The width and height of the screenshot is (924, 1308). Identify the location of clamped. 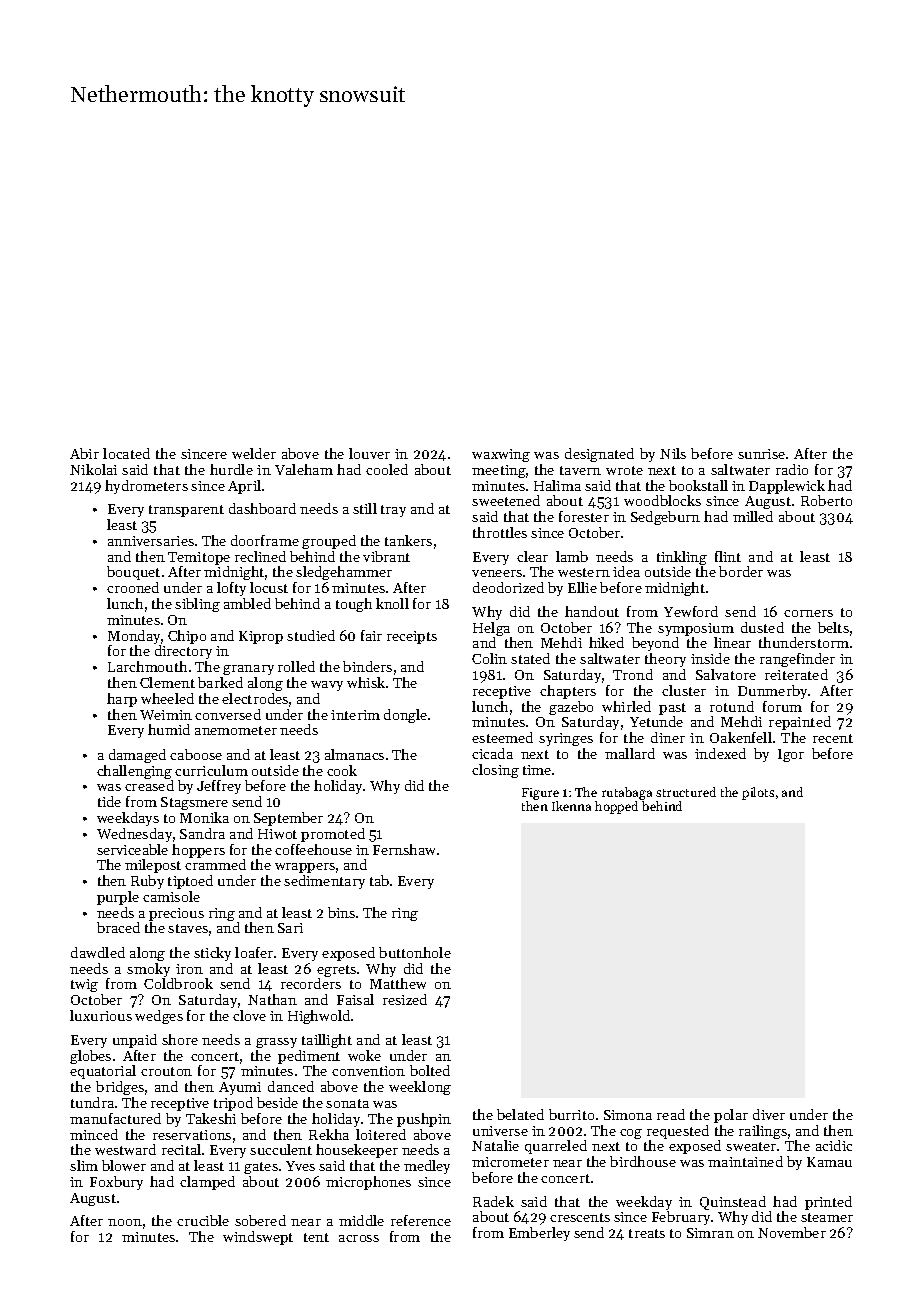
(207, 1183).
